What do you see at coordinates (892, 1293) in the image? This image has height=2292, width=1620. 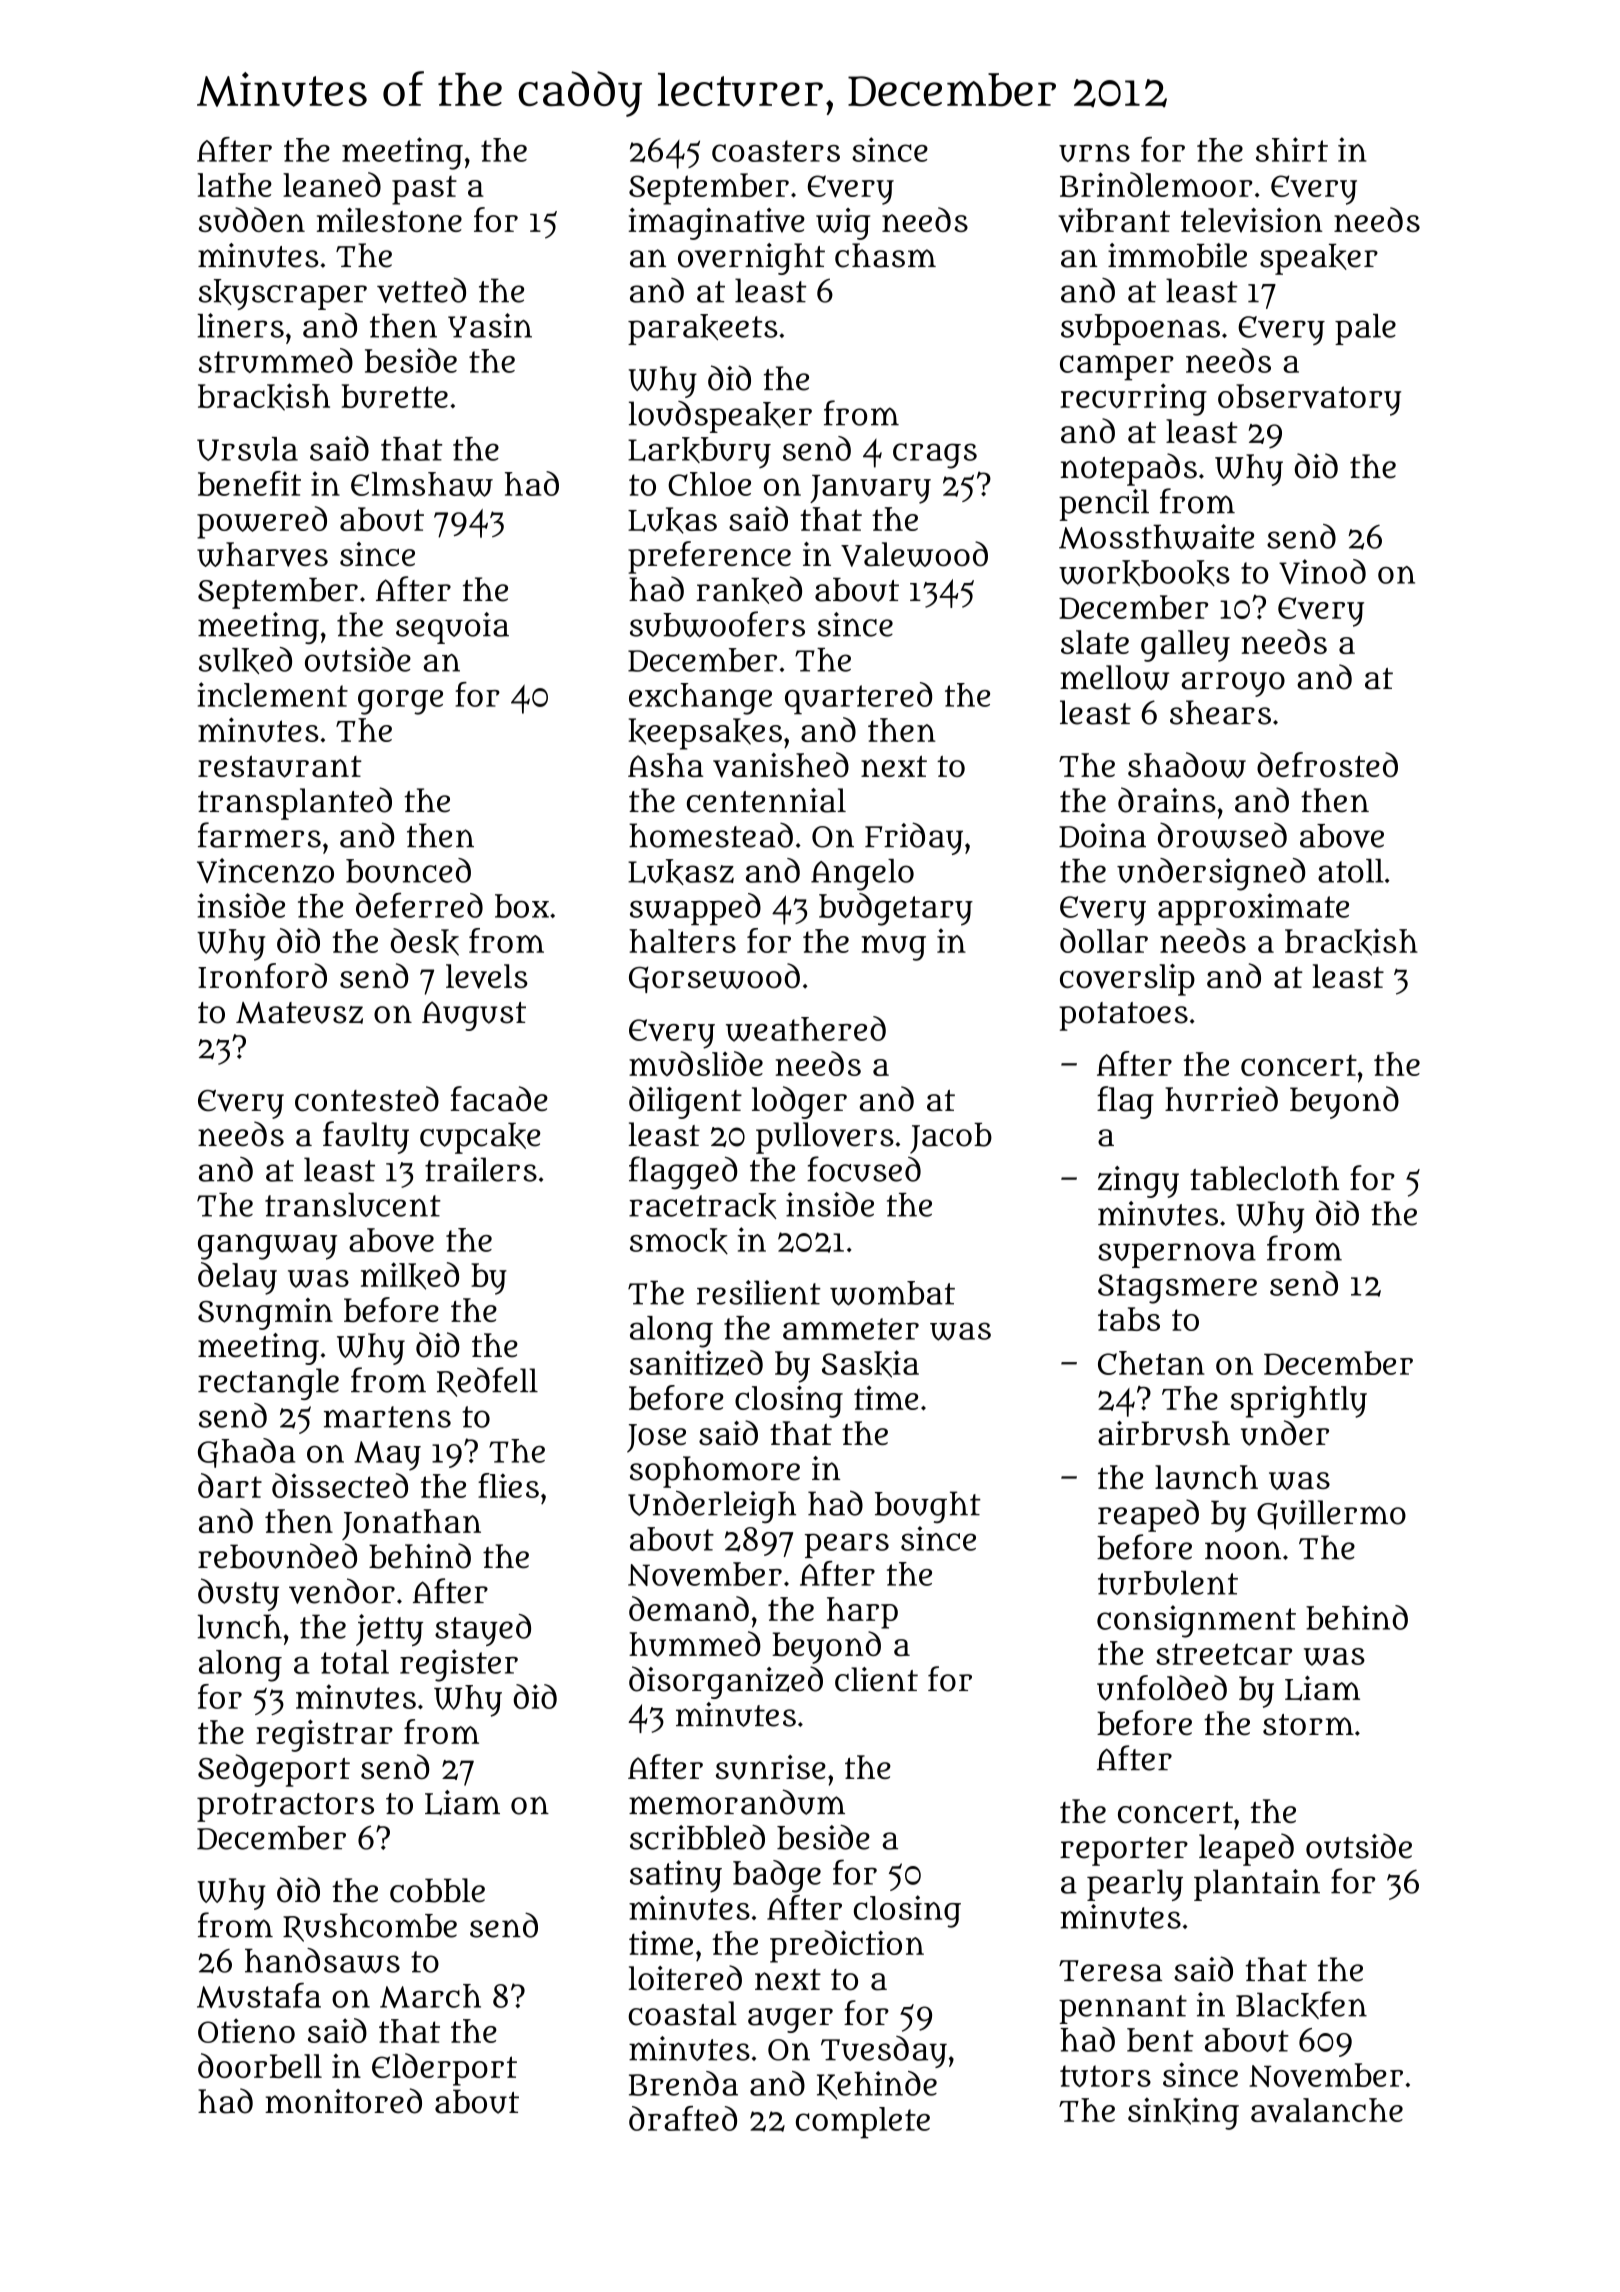 I see `wombat` at bounding box center [892, 1293].
